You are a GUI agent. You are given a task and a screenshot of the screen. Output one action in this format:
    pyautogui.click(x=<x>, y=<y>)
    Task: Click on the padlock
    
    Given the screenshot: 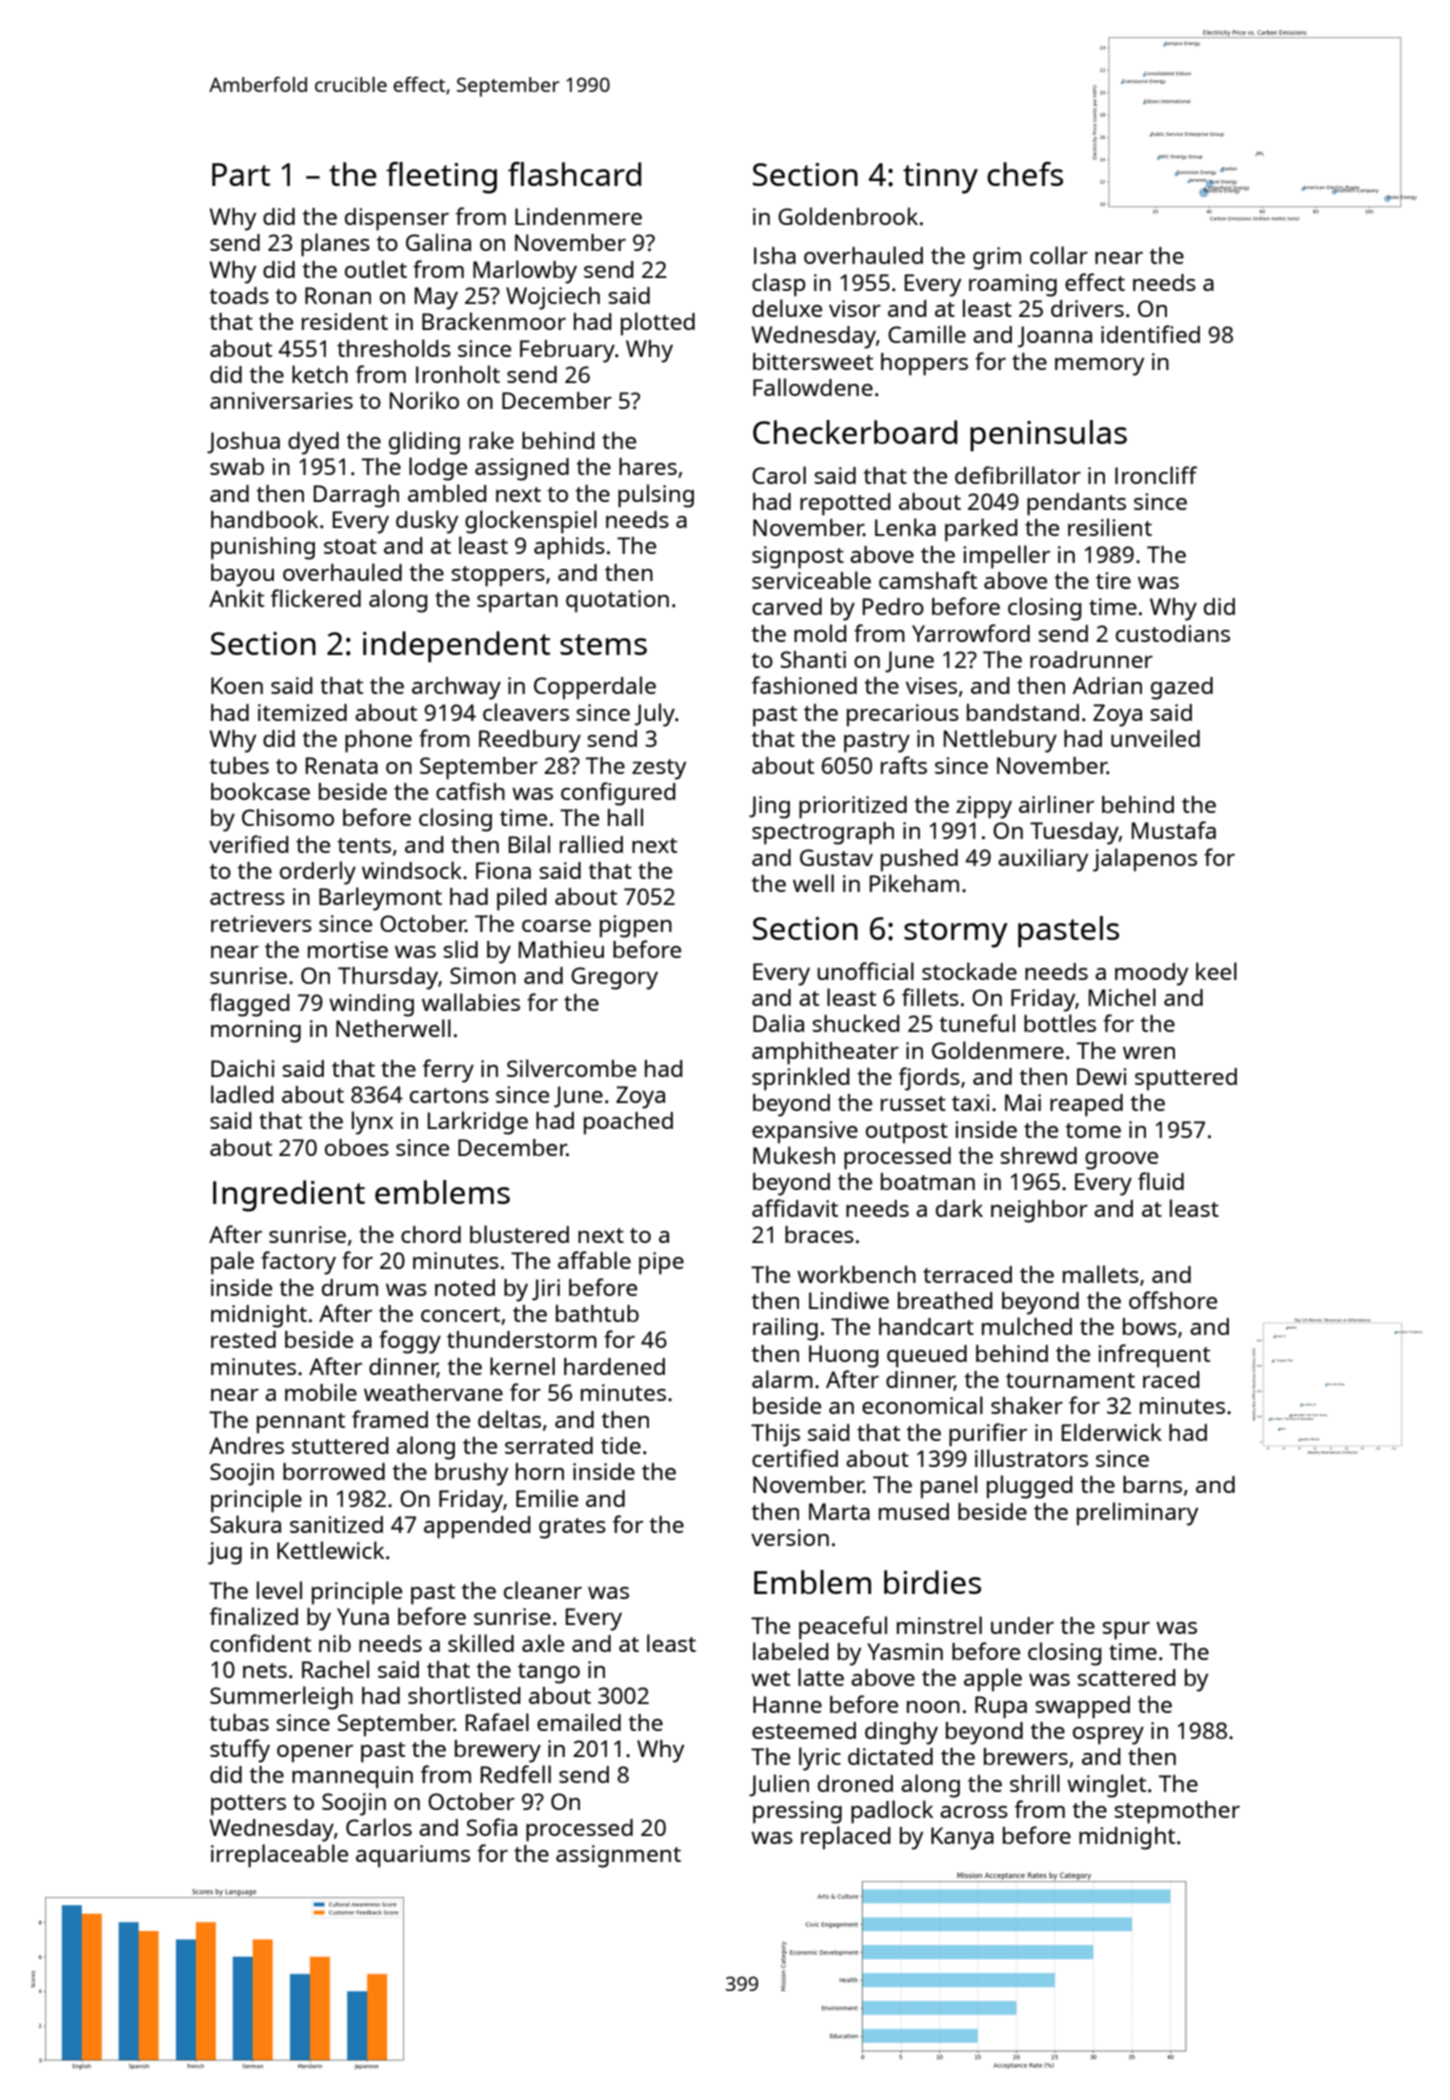 What is the action you would take?
    pyautogui.click(x=892, y=1812)
